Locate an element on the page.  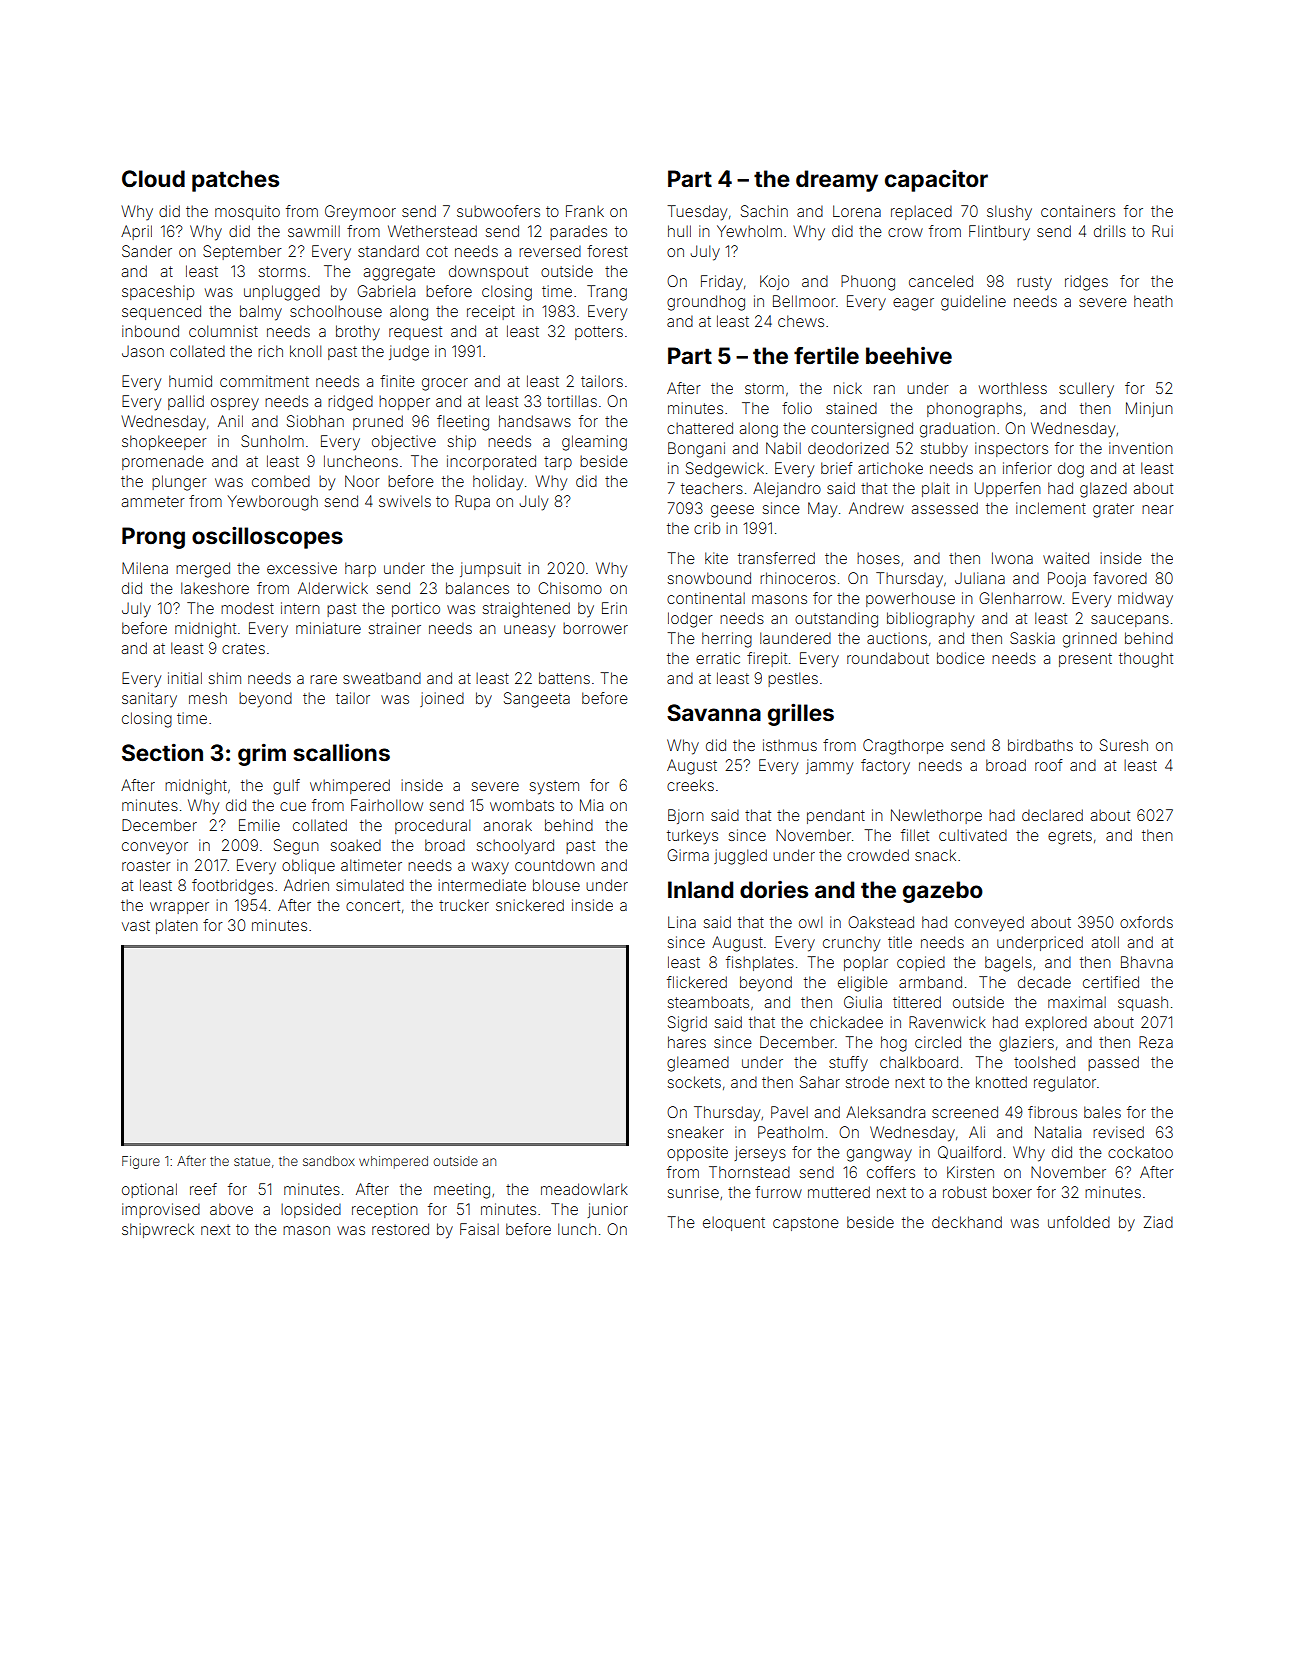
bales is located at coordinates (1102, 1112).
